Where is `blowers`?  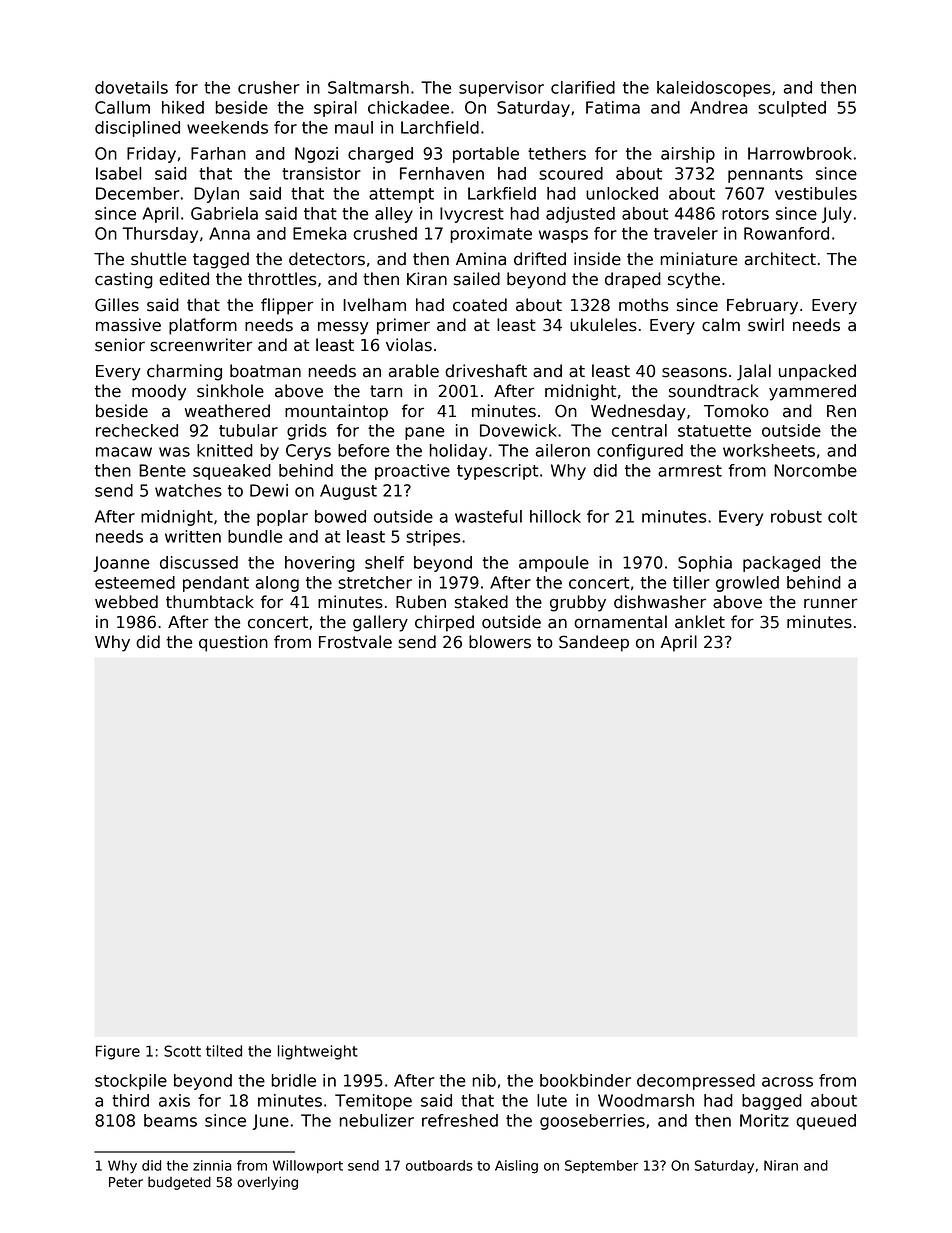 blowers is located at coordinates (500, 642).
